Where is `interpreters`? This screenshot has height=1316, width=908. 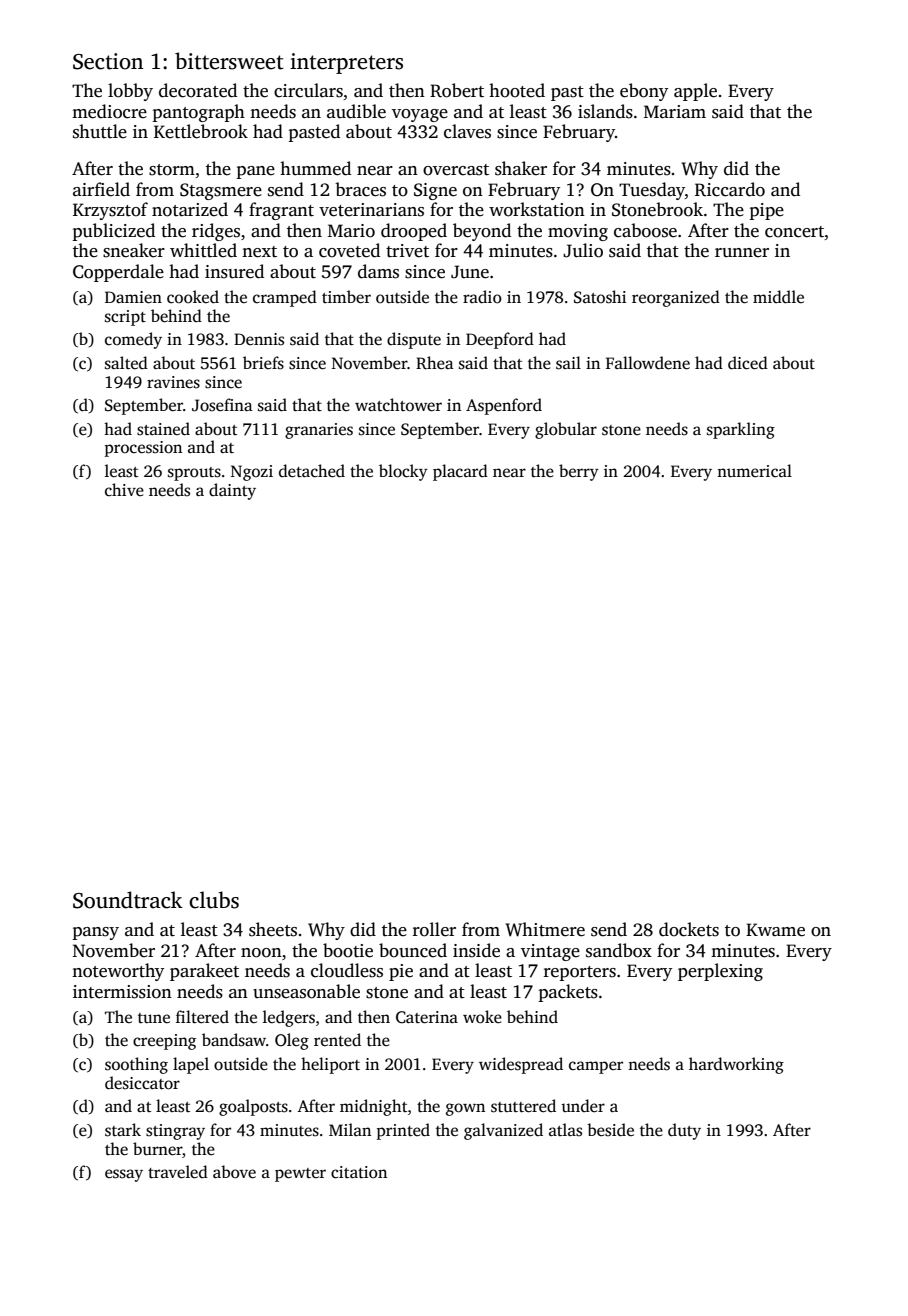 interpreters is located at coordinates (346, 63).
